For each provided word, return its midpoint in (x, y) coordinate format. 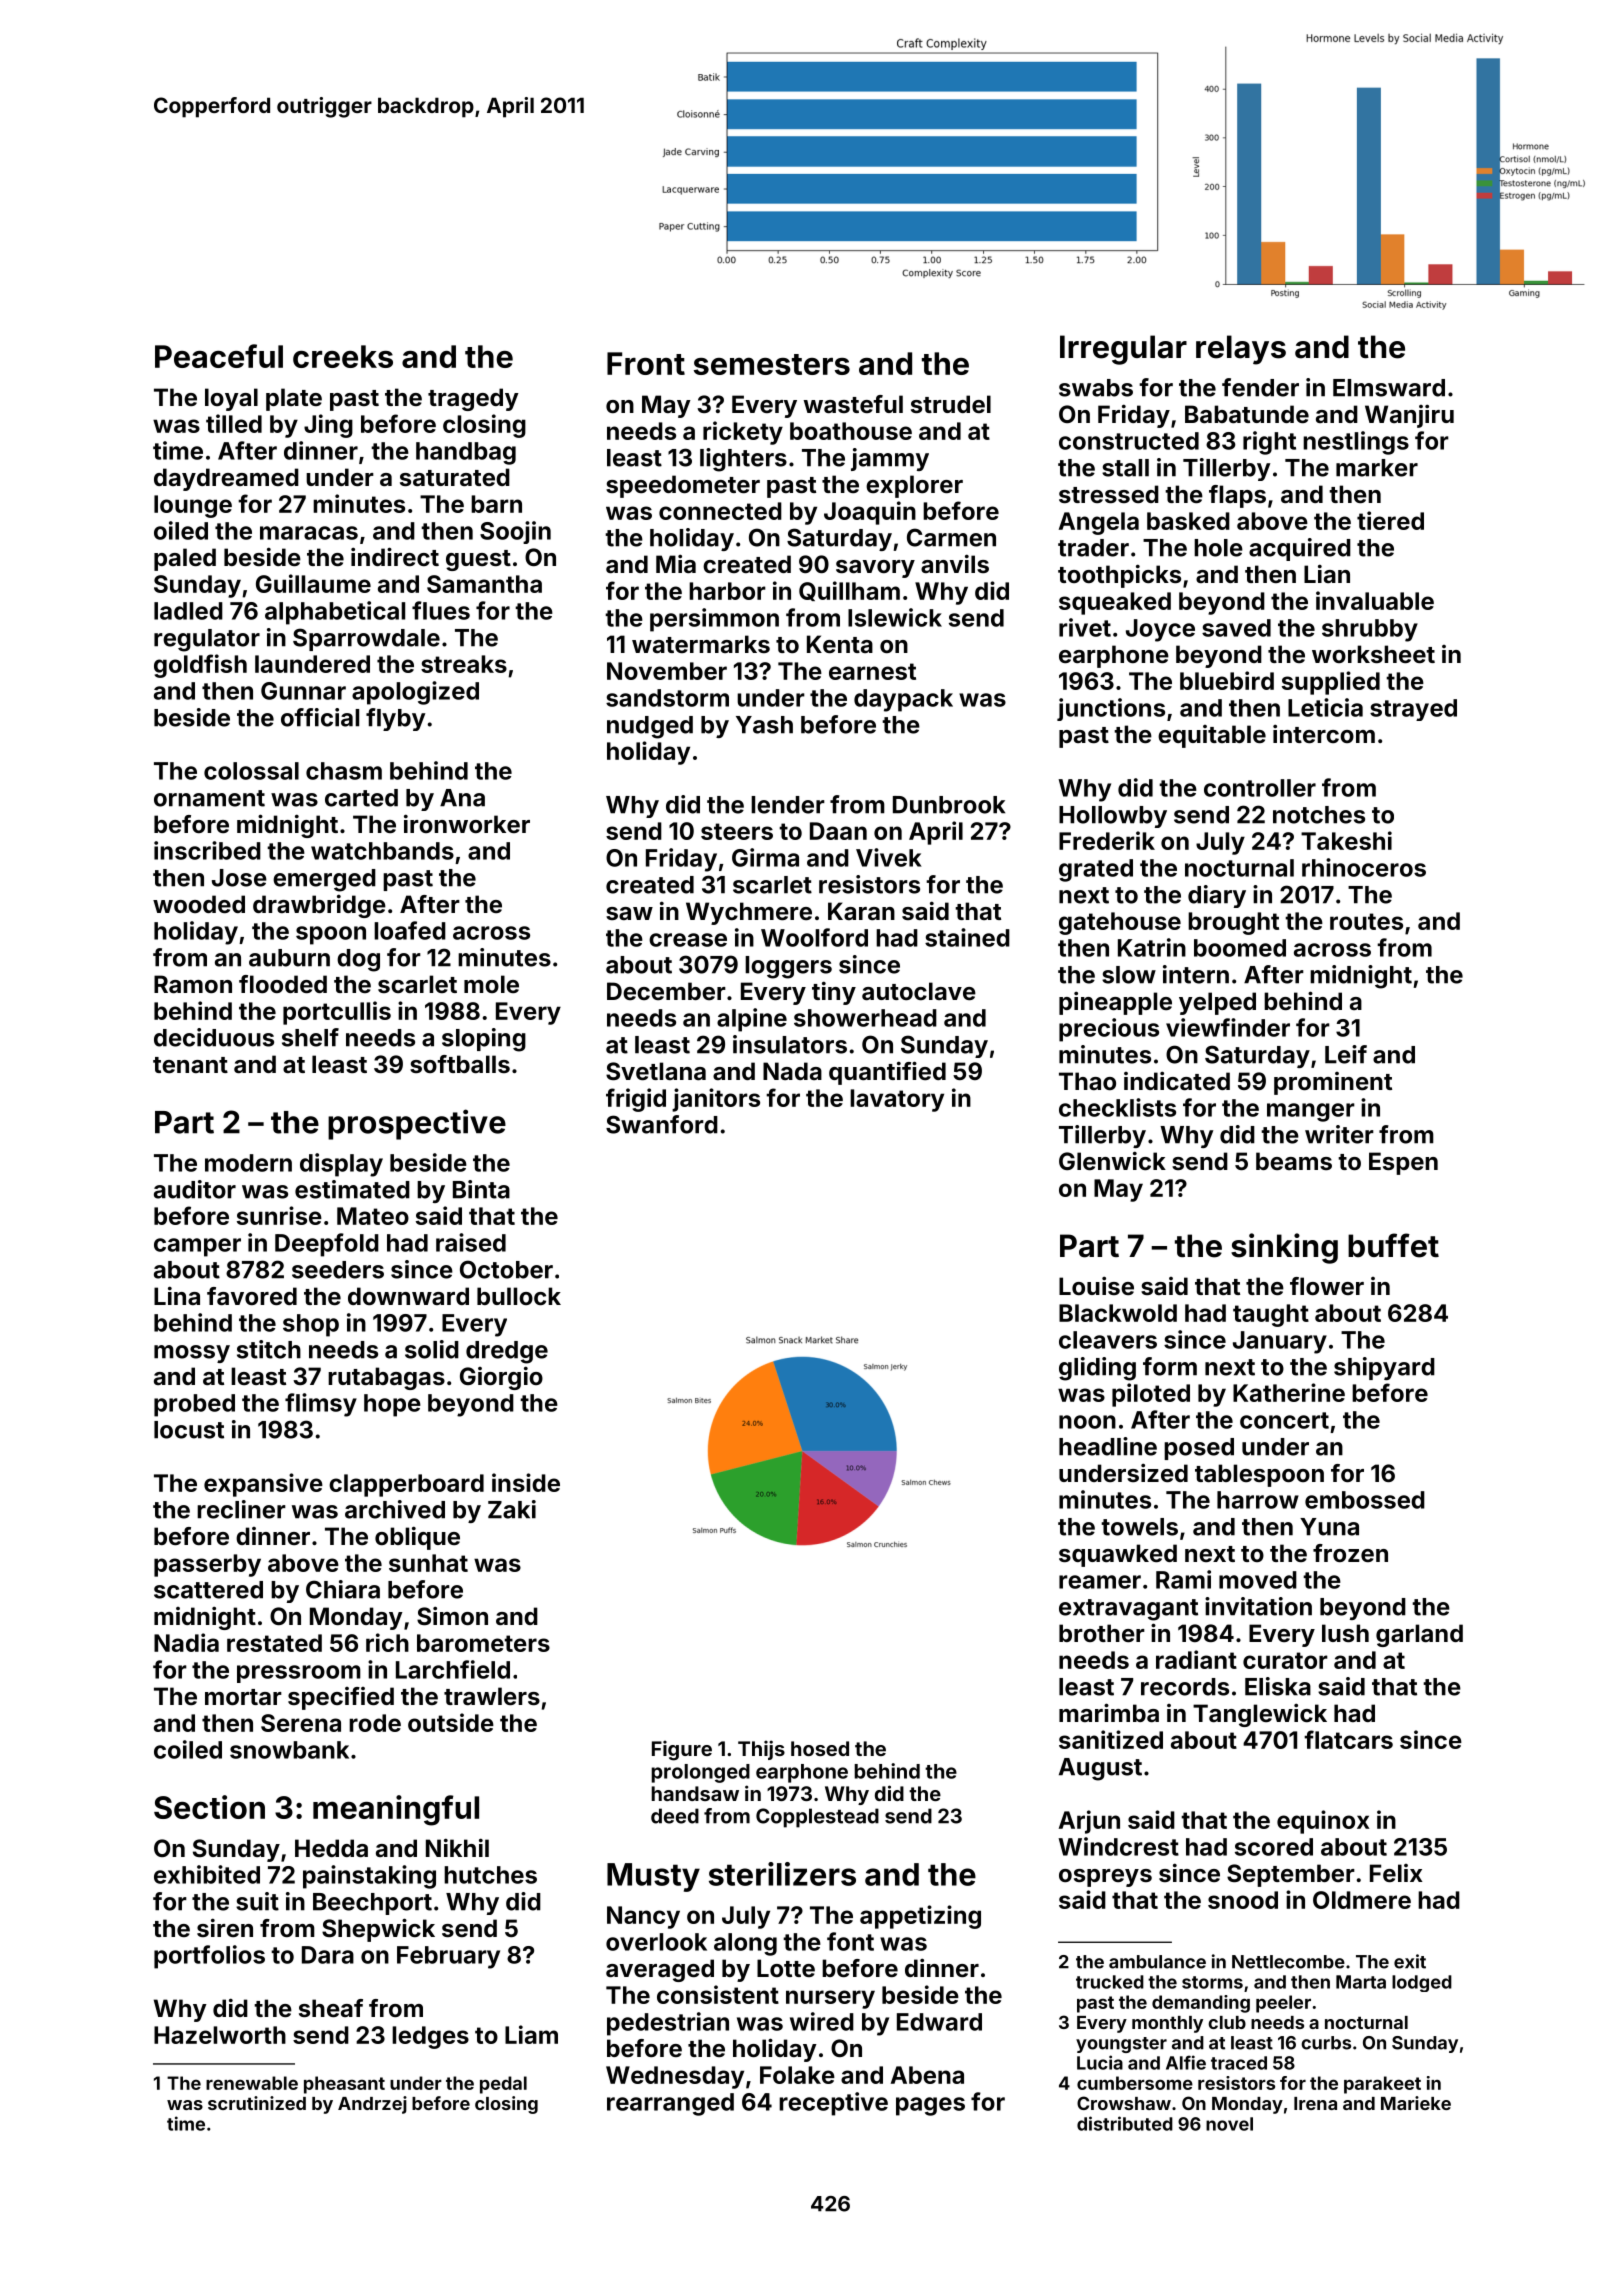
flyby (395, 719)
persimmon (714, 620)
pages (930, 2106)
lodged (1422, 1983)
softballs (460, 1064)
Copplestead (817, 1818)
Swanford (662, 1124)
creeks (343, 356)
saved (1236, 628)
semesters (772, 364)
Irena (1315, 2103)
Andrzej (372, 2105)
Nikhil (457, 1847)
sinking (1284, 1248)
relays (1241, 350)
